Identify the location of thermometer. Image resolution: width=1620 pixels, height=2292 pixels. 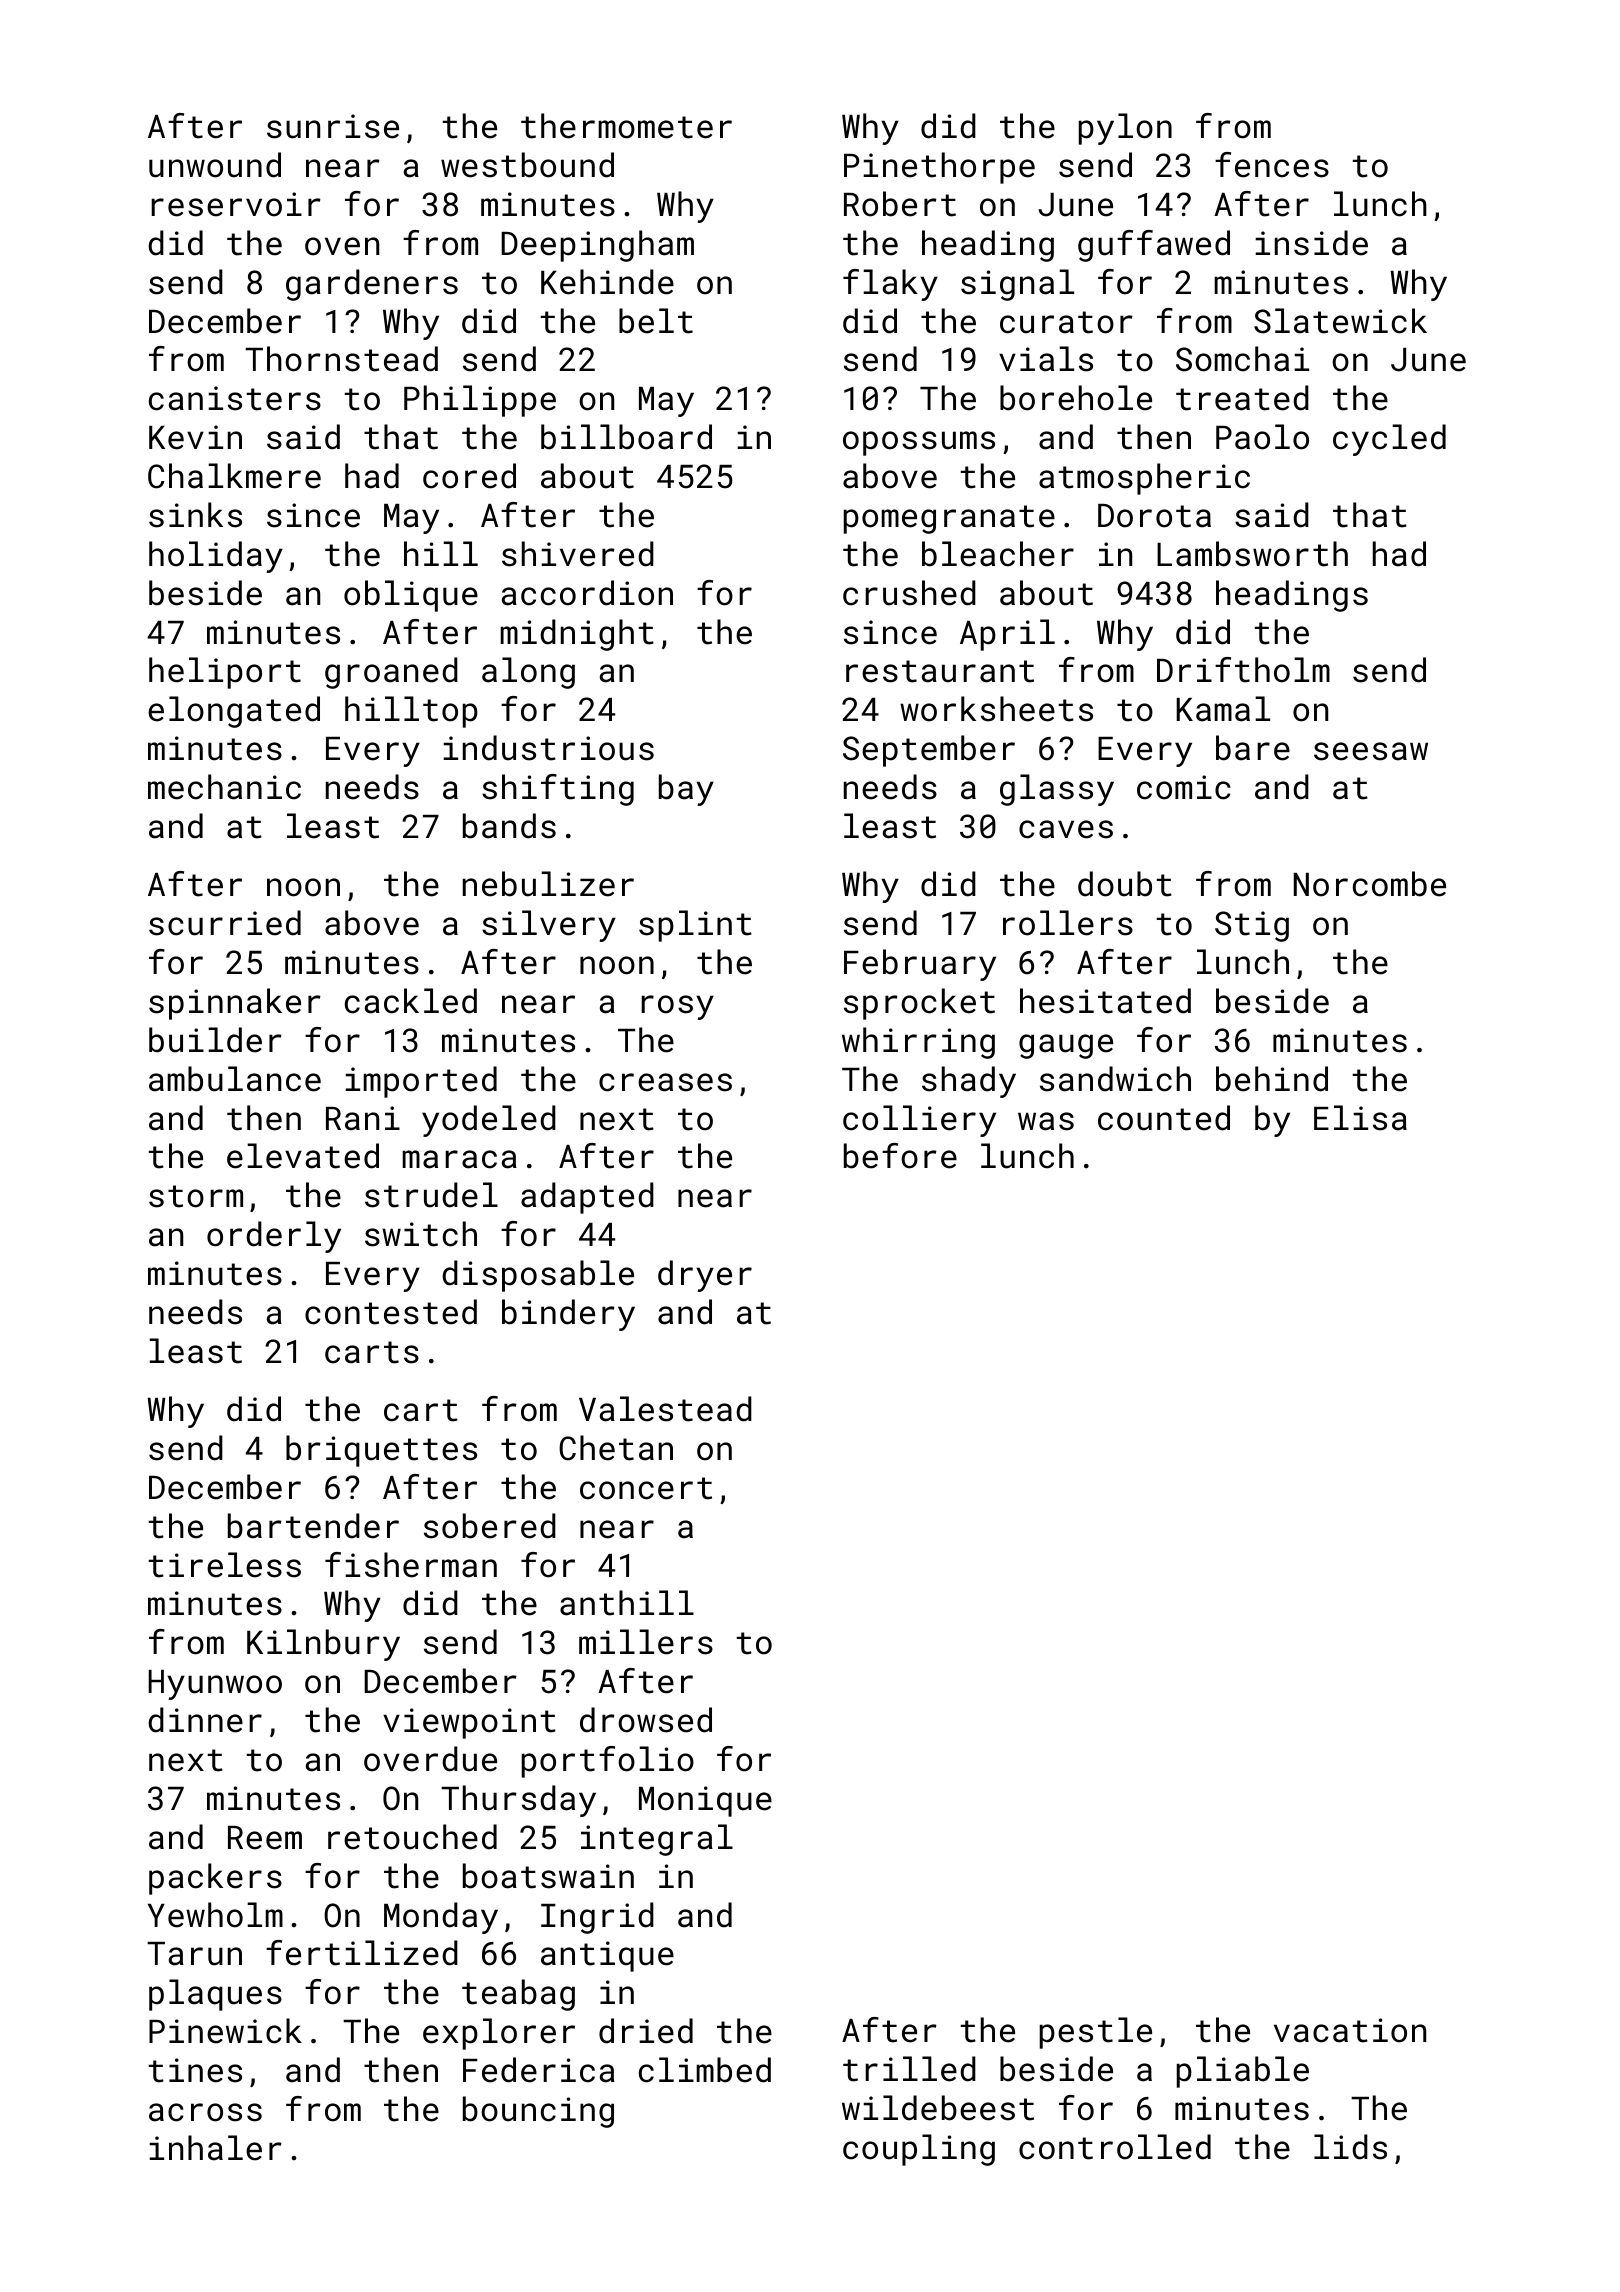
(626, 126).
